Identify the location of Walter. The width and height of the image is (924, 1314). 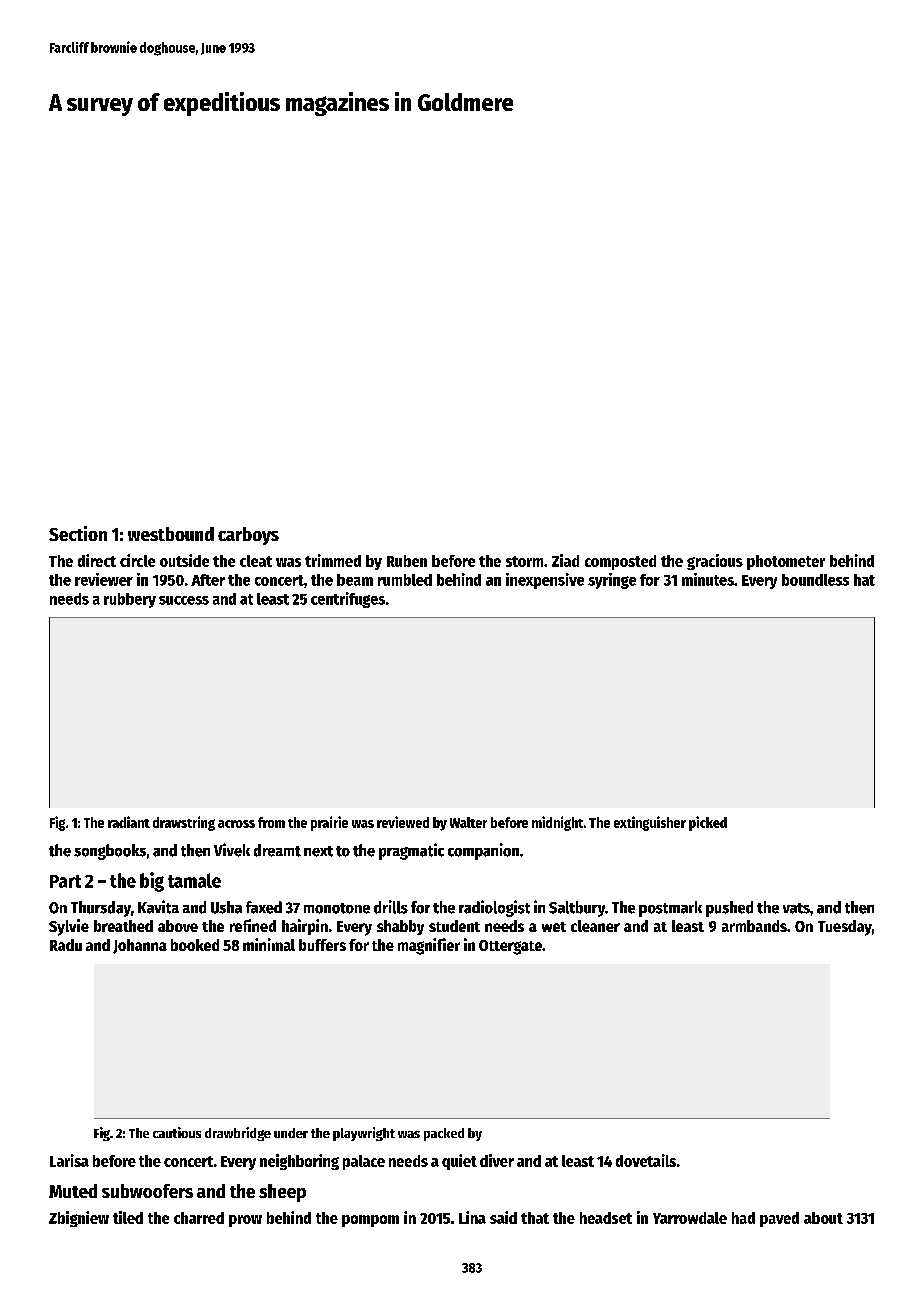
(468, 822).
